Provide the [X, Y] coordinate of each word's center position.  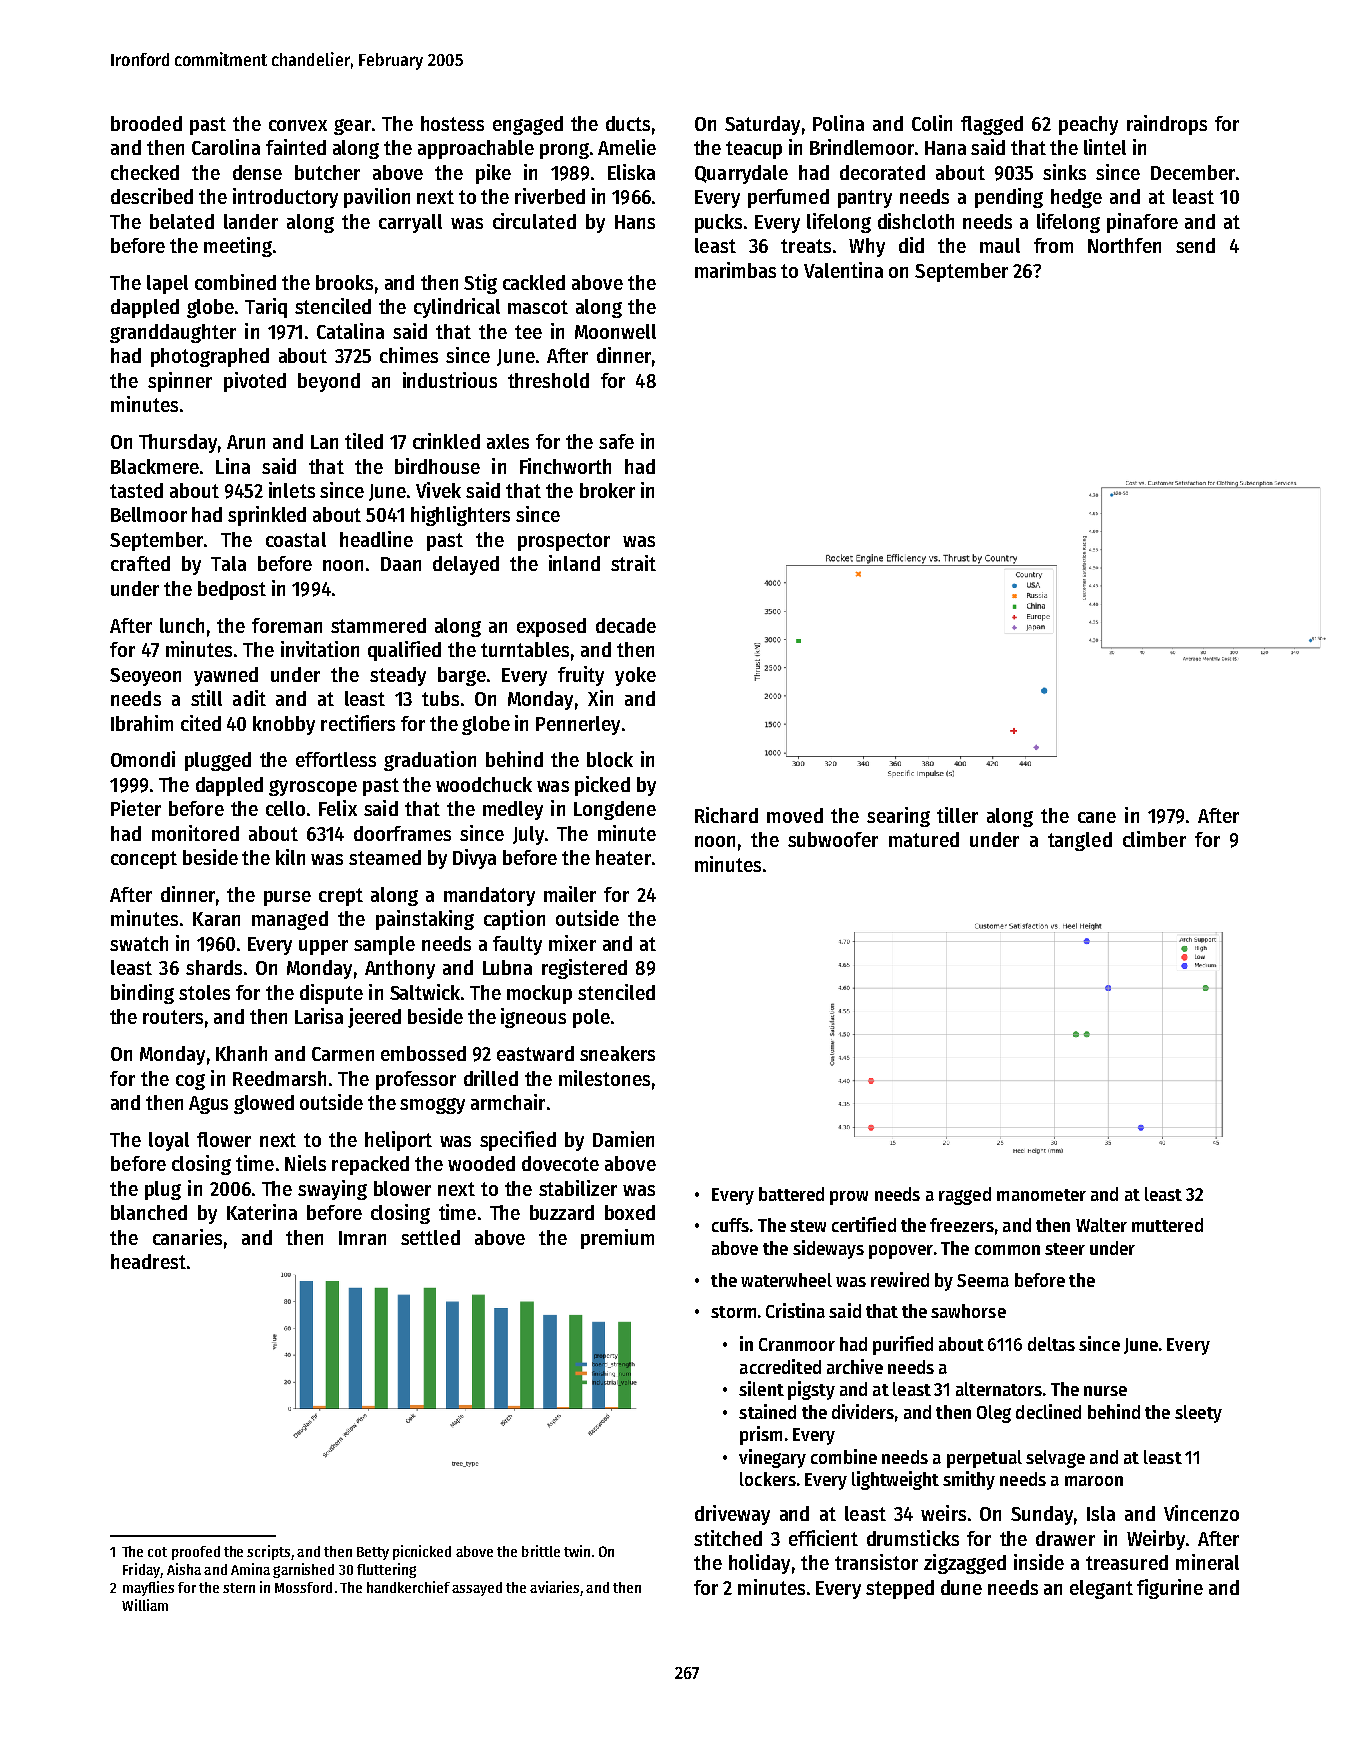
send [1195, 245]
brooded [146, 123]
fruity [581, 676]
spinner [180, 382]
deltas [1051, 1344]
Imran [362, 1238]
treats [806, 246]
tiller [957, 815]
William [145, 1605]
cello [285, 808]
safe [616, 441]
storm [733, 1312]
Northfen [1124, 245]
